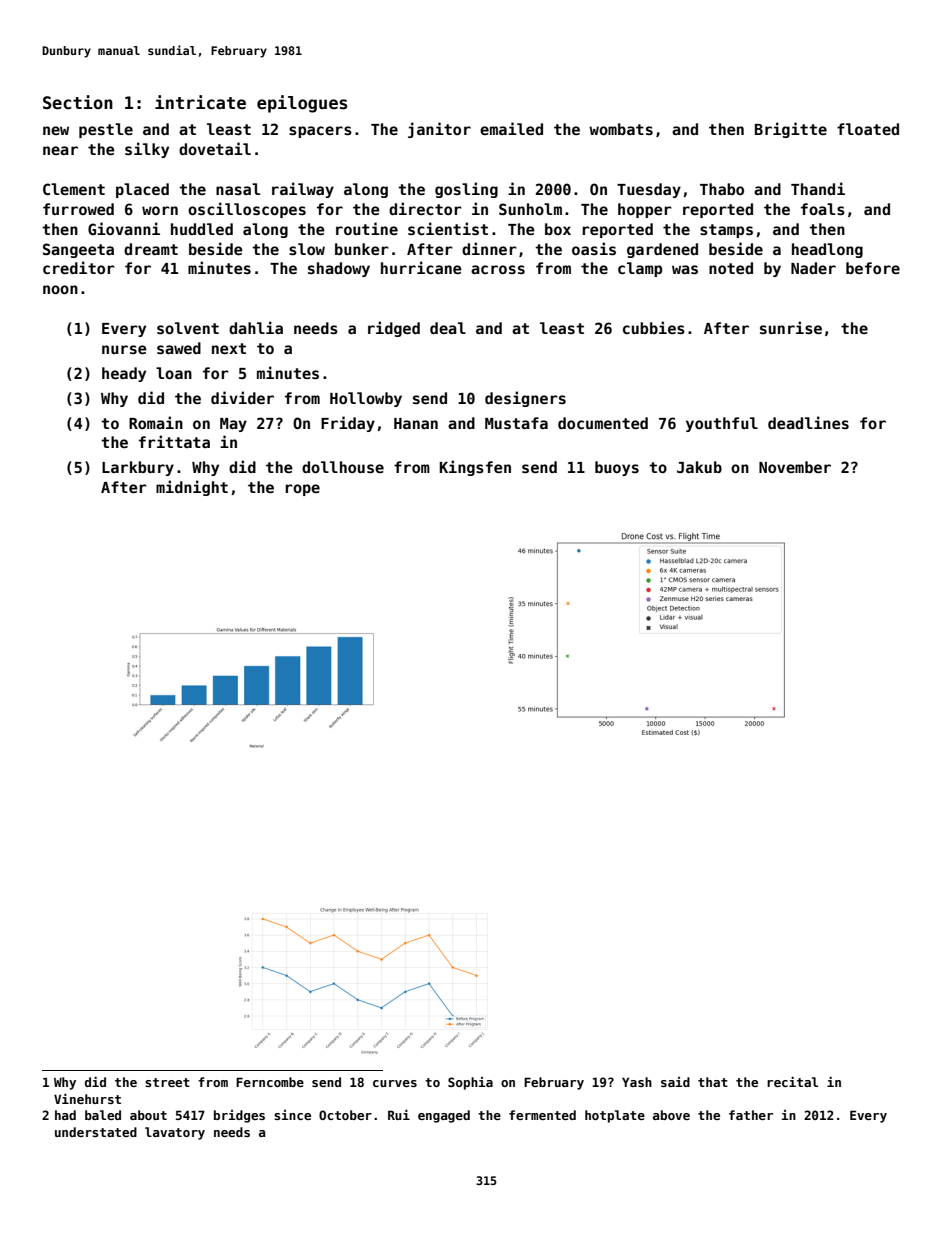 The width and height of the screenshot is (952, 1233). I want to click on rope, so click(302, 490).
